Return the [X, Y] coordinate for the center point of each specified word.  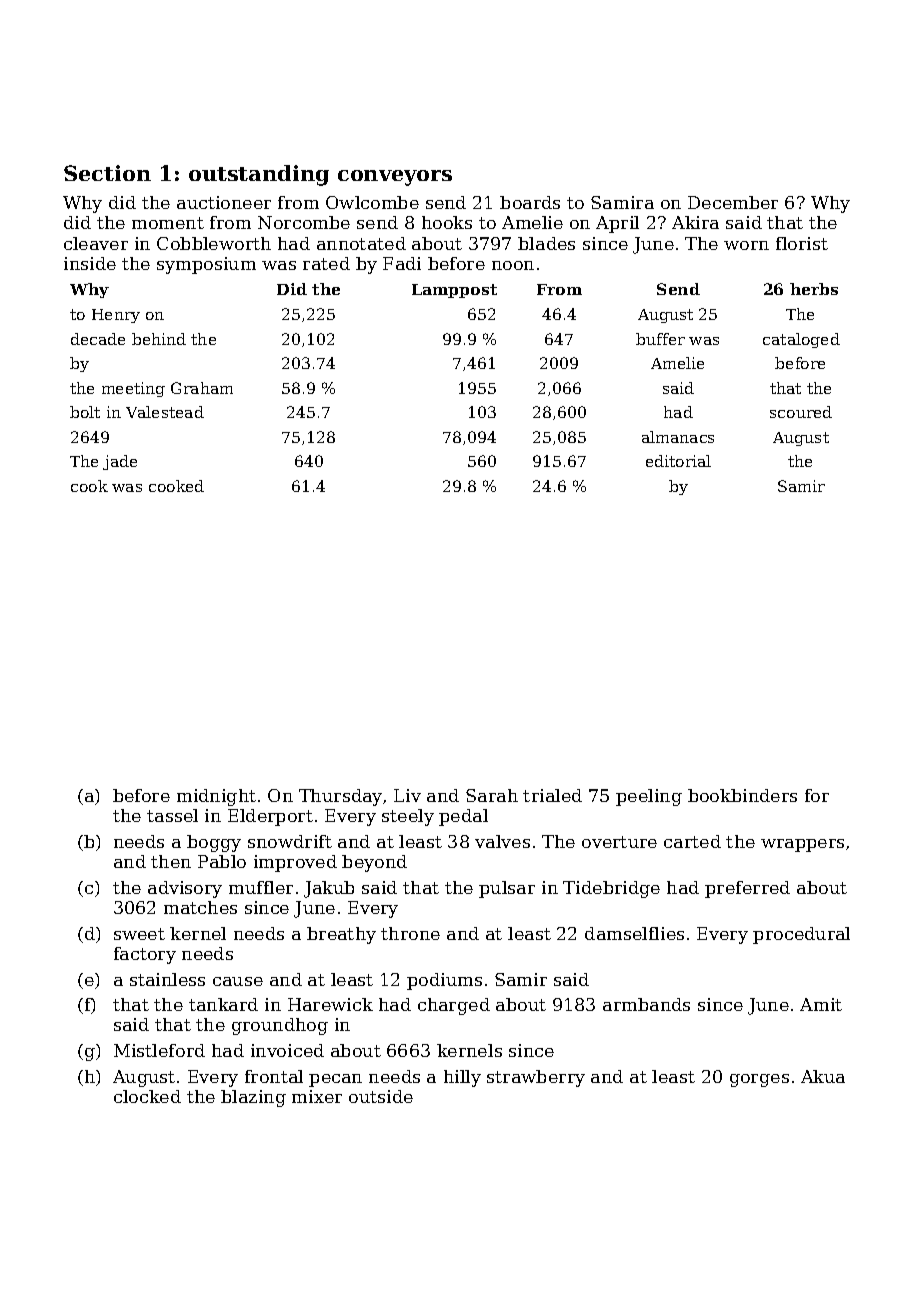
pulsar [507, 889]
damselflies [634, 933]
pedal [463, 817]
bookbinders [742, 795]
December [733, 202]
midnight [216, 797]
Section [107, 173]
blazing [253, 1098]
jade [120, 462]
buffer [660, 339]
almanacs [678, 437]
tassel [172, 815]
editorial [678, 461]
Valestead [165, 412]
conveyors [395, 178]
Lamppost [454, 291]
